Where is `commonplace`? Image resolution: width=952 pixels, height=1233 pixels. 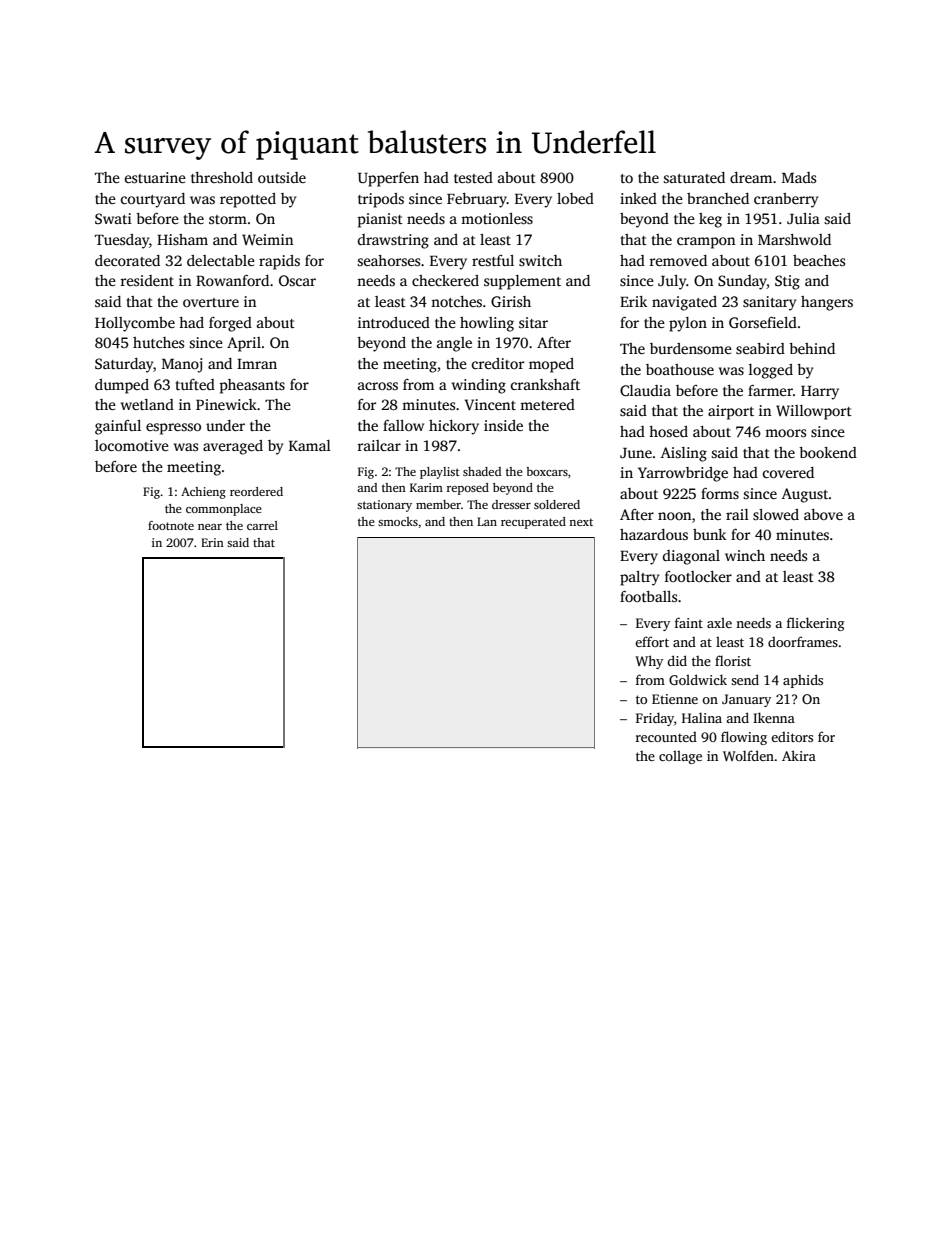 commonplace is located at coordinates (224, 510).
